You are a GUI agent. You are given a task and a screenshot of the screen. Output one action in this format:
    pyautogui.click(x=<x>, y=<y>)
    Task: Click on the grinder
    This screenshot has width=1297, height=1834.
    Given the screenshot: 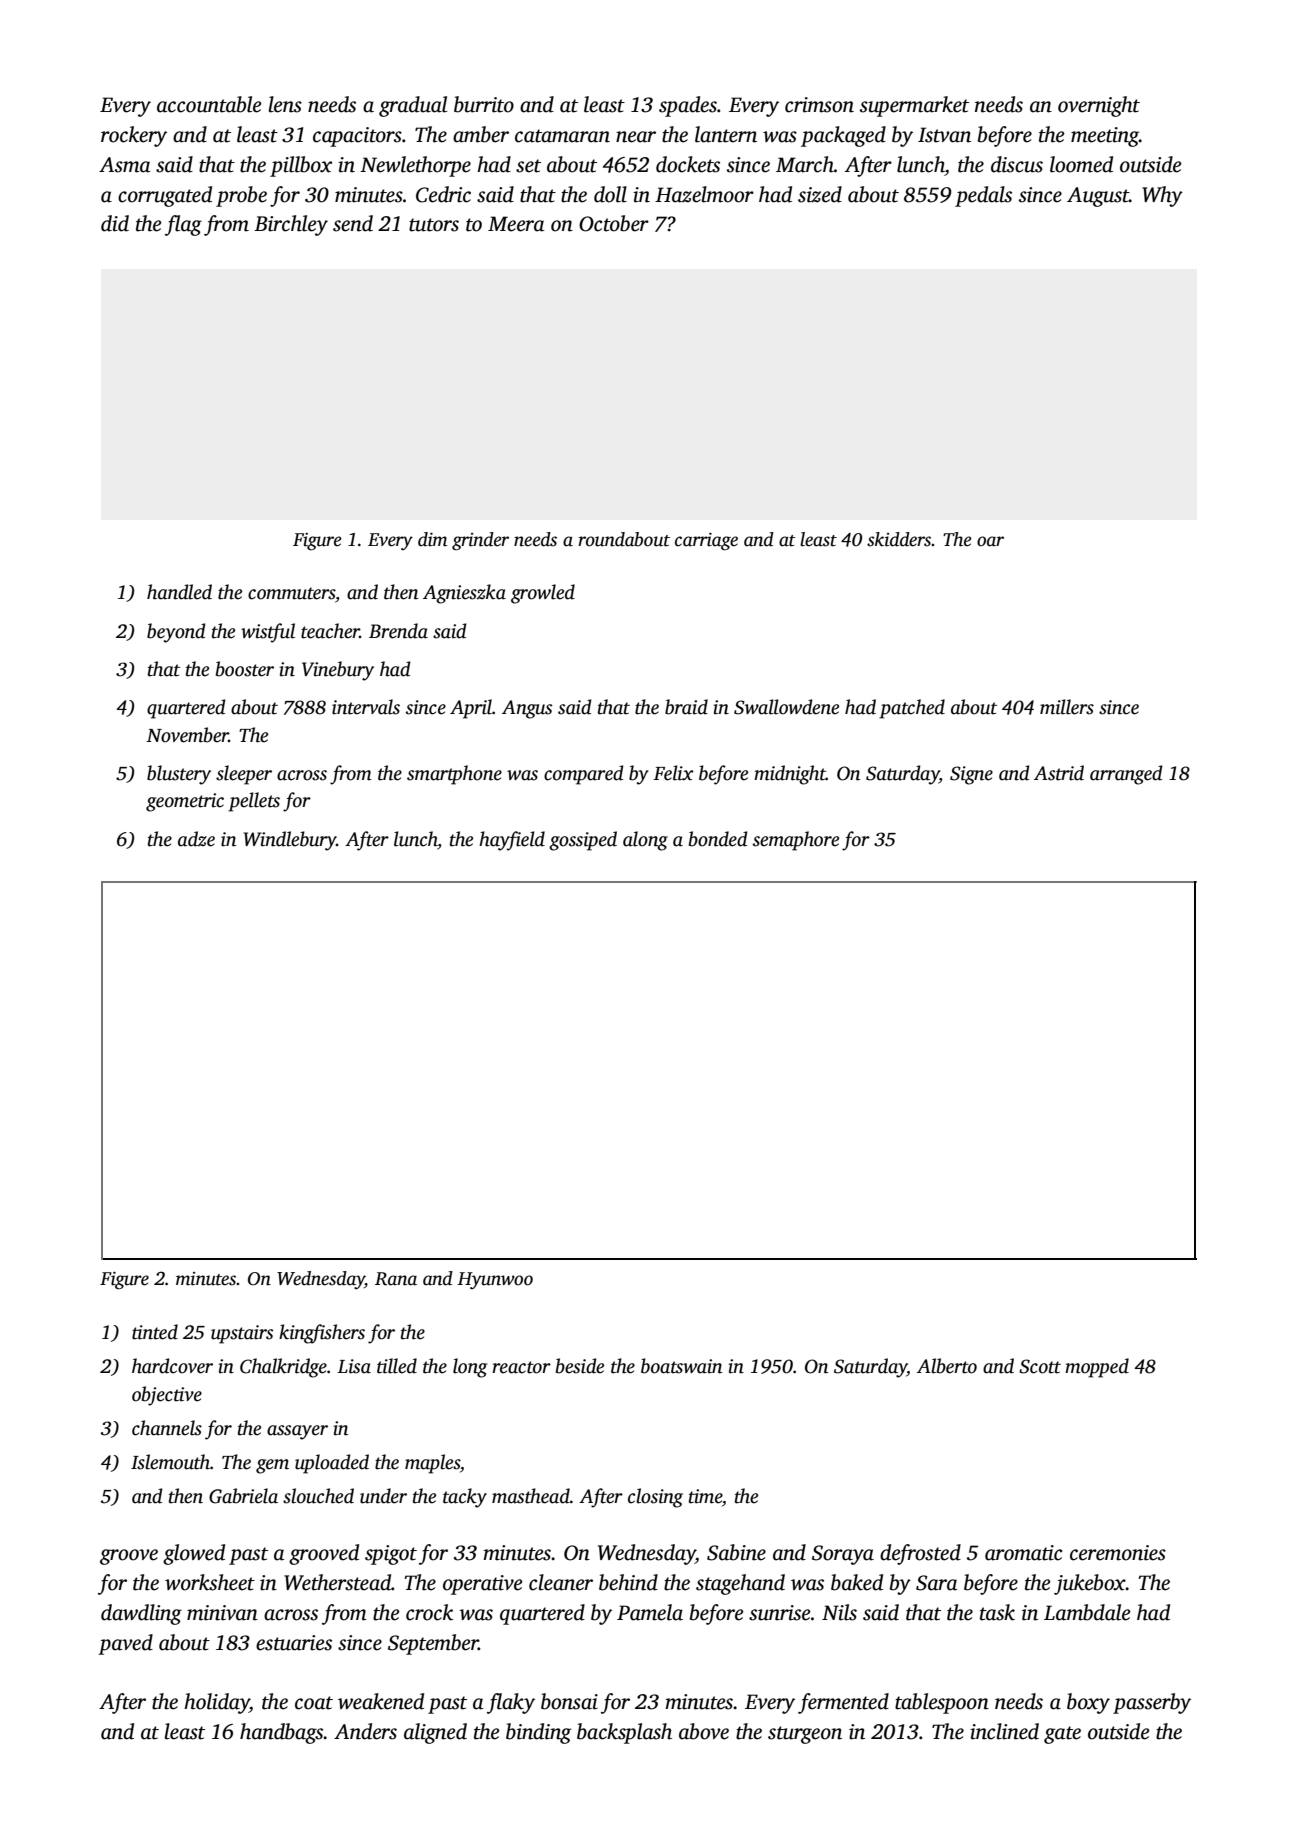 What is the action you would take?
    pyautogui.click(x=480, y=541)
